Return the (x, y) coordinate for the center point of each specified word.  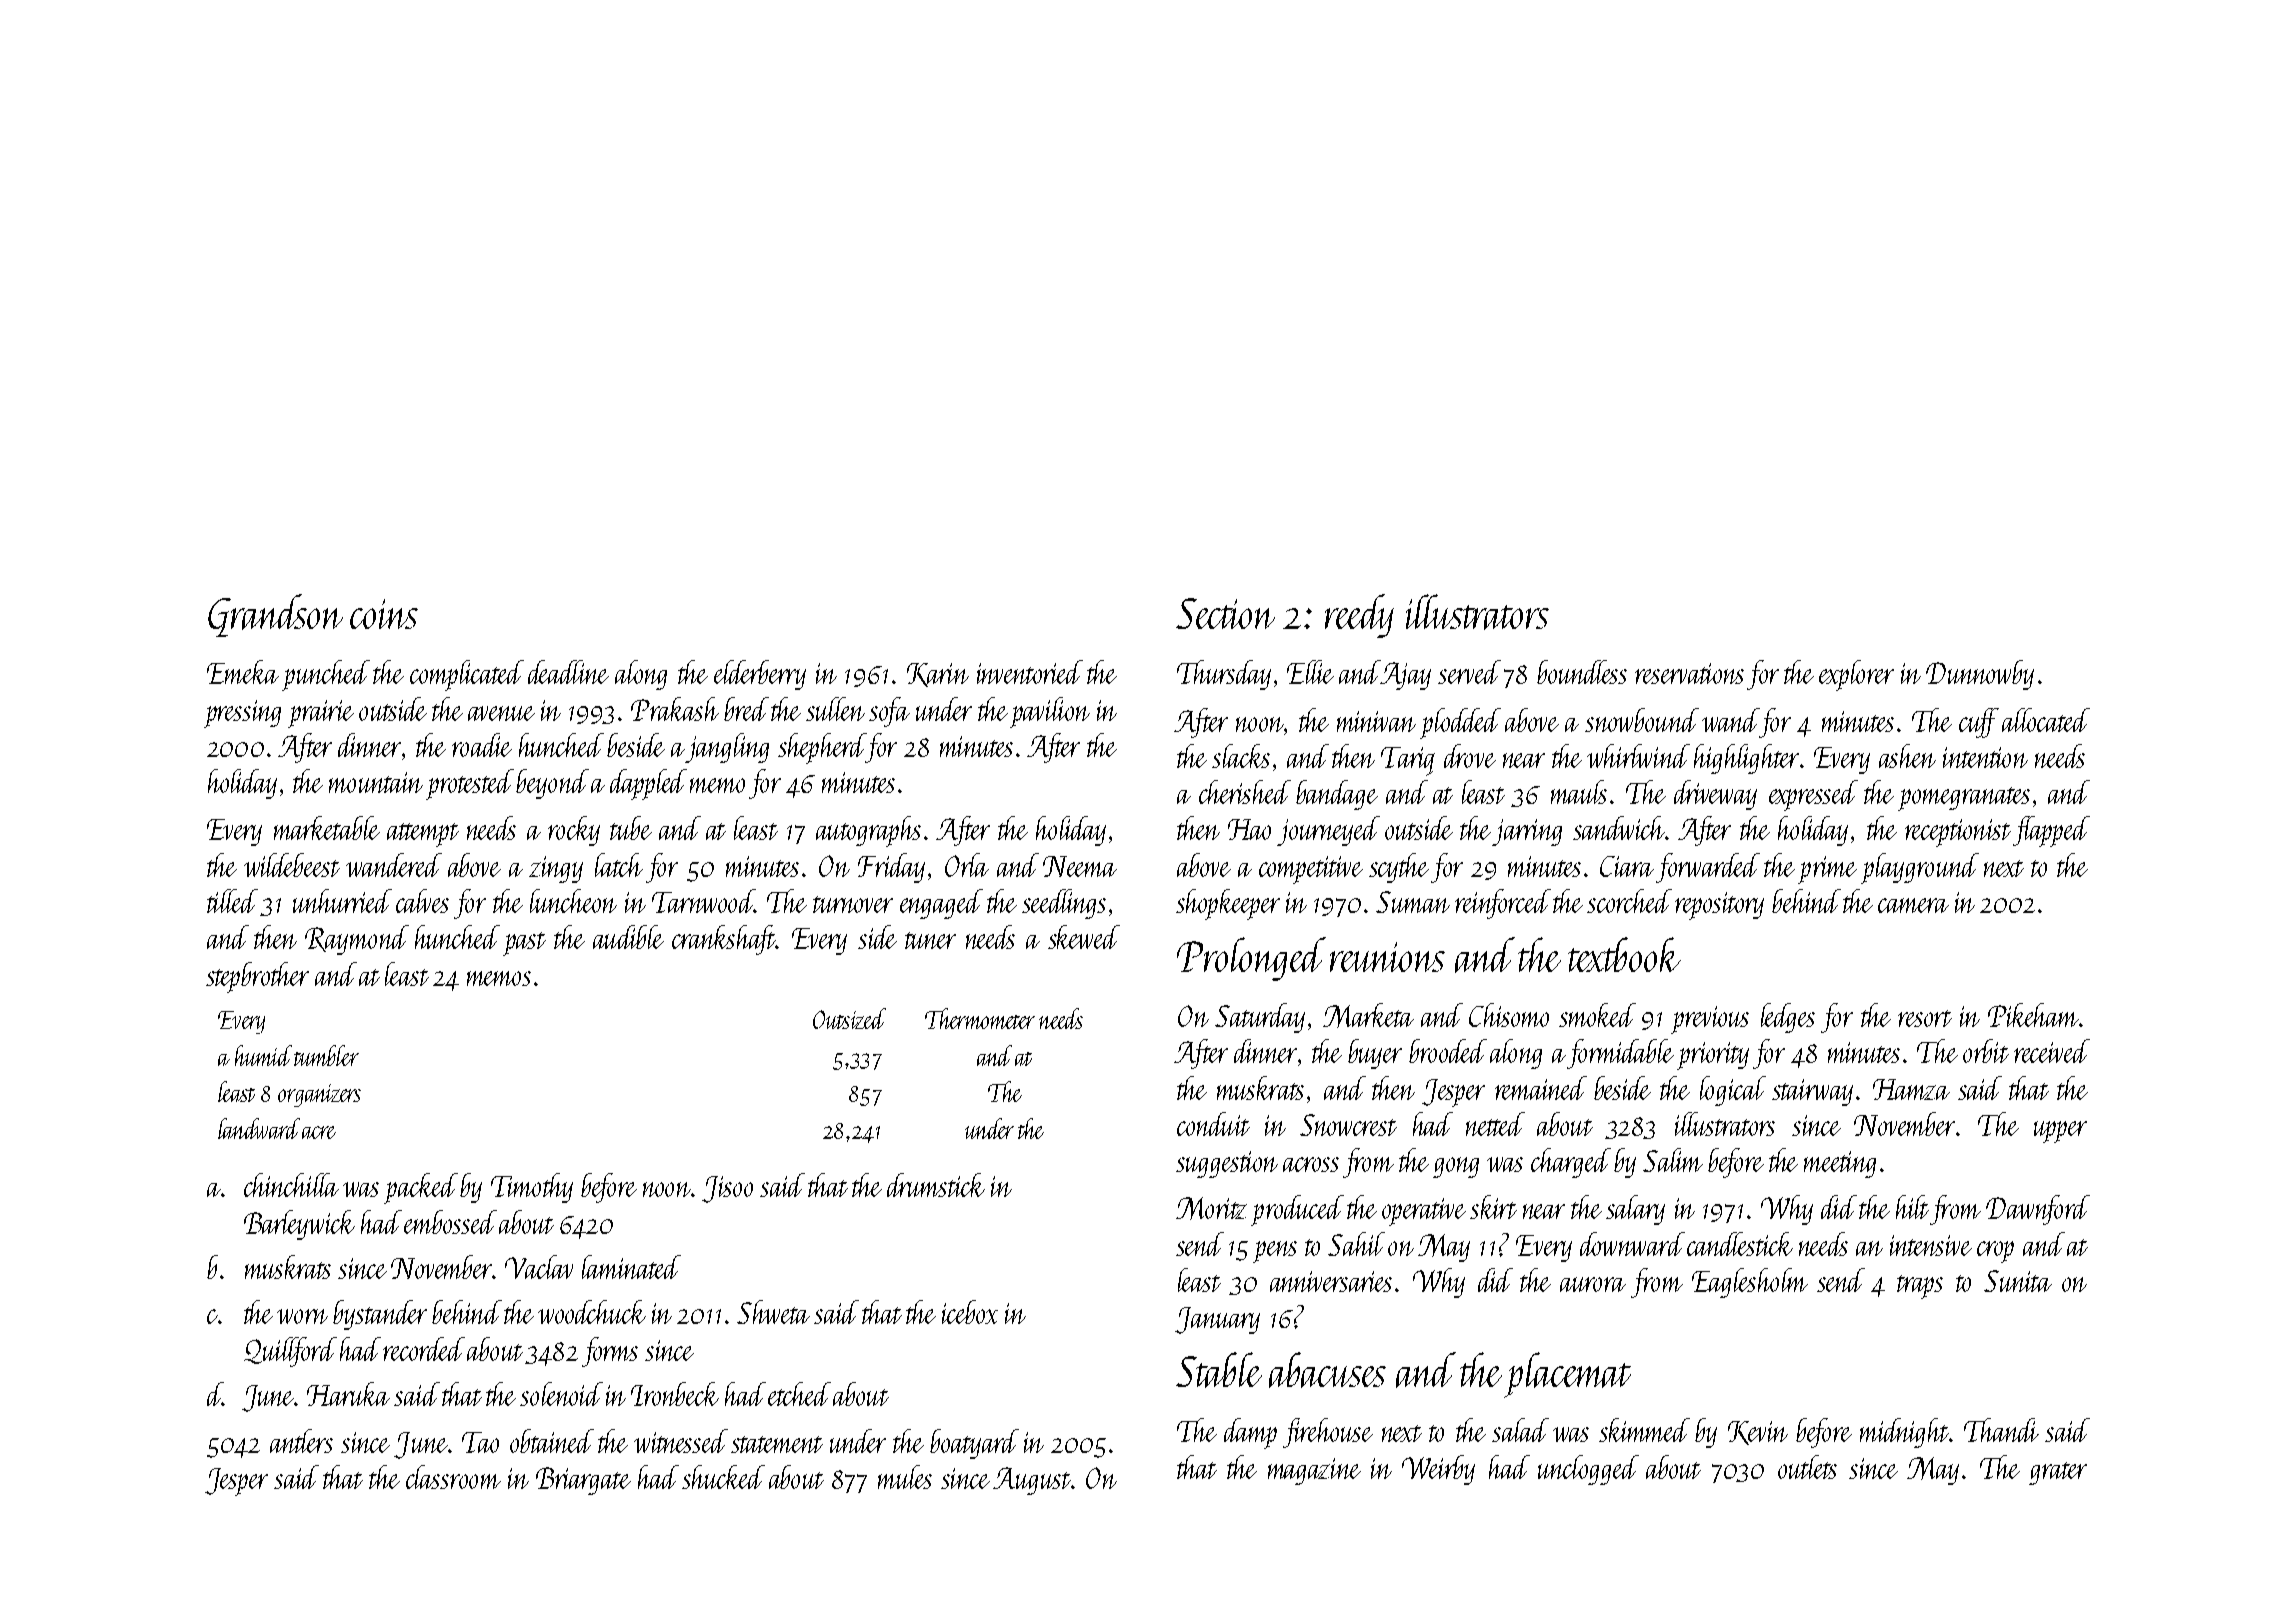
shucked (723, 1477)
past (524, 944)
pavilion (1050, 712)
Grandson (275, 615)
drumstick (936, 1185)
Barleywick (299, 1225)
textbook (1624, 954)
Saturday (1260, 1018)
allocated (2046, 720)
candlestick (1740, 1244)
